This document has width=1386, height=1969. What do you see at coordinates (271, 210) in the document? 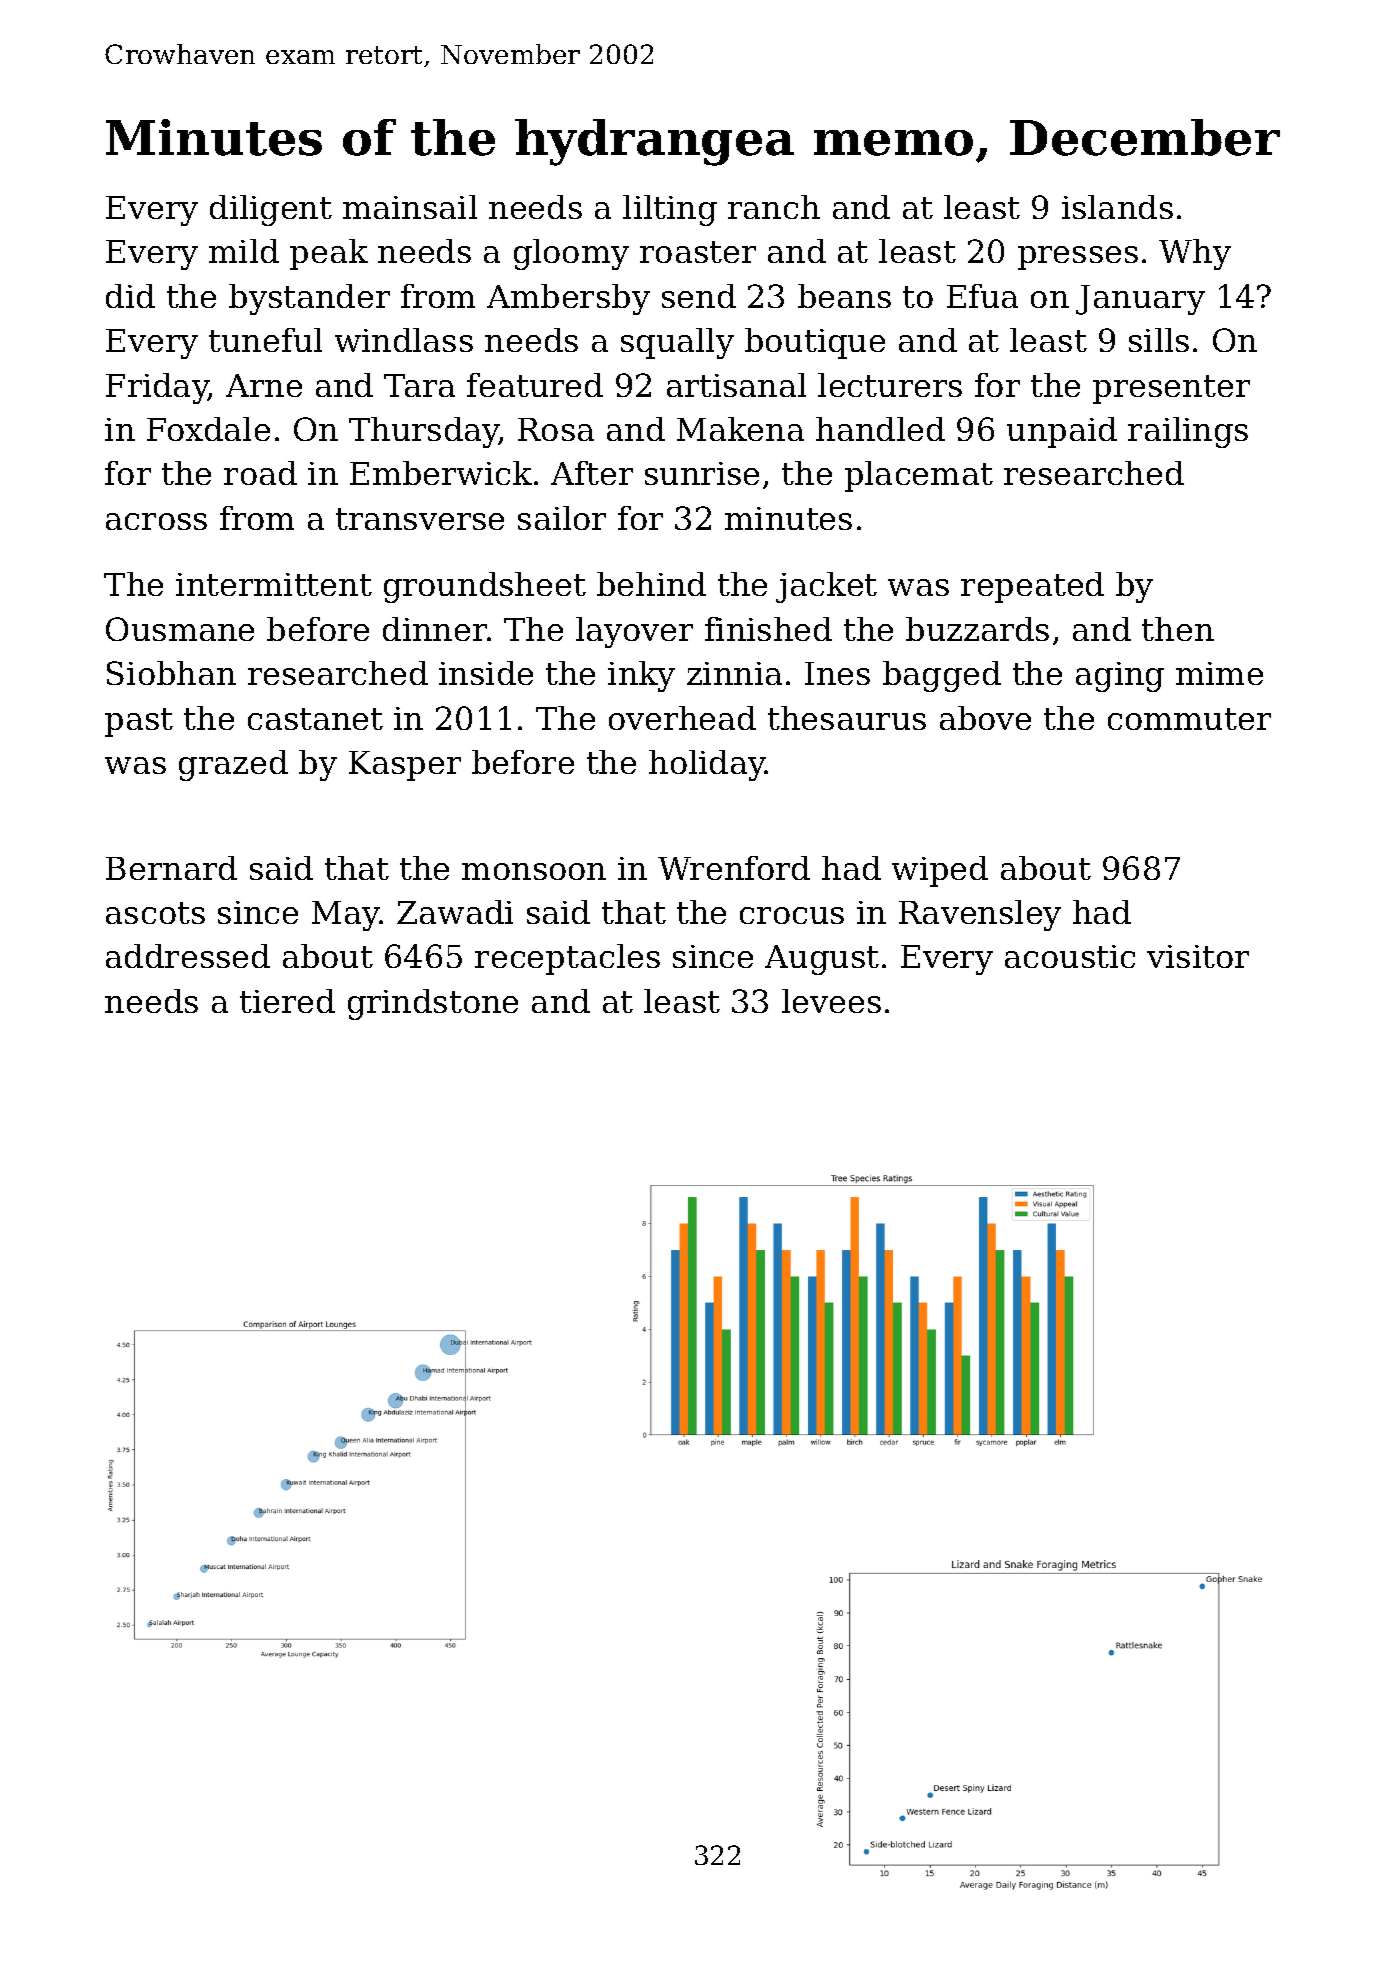
I see `diligent` at bounding box center [271, 210].
